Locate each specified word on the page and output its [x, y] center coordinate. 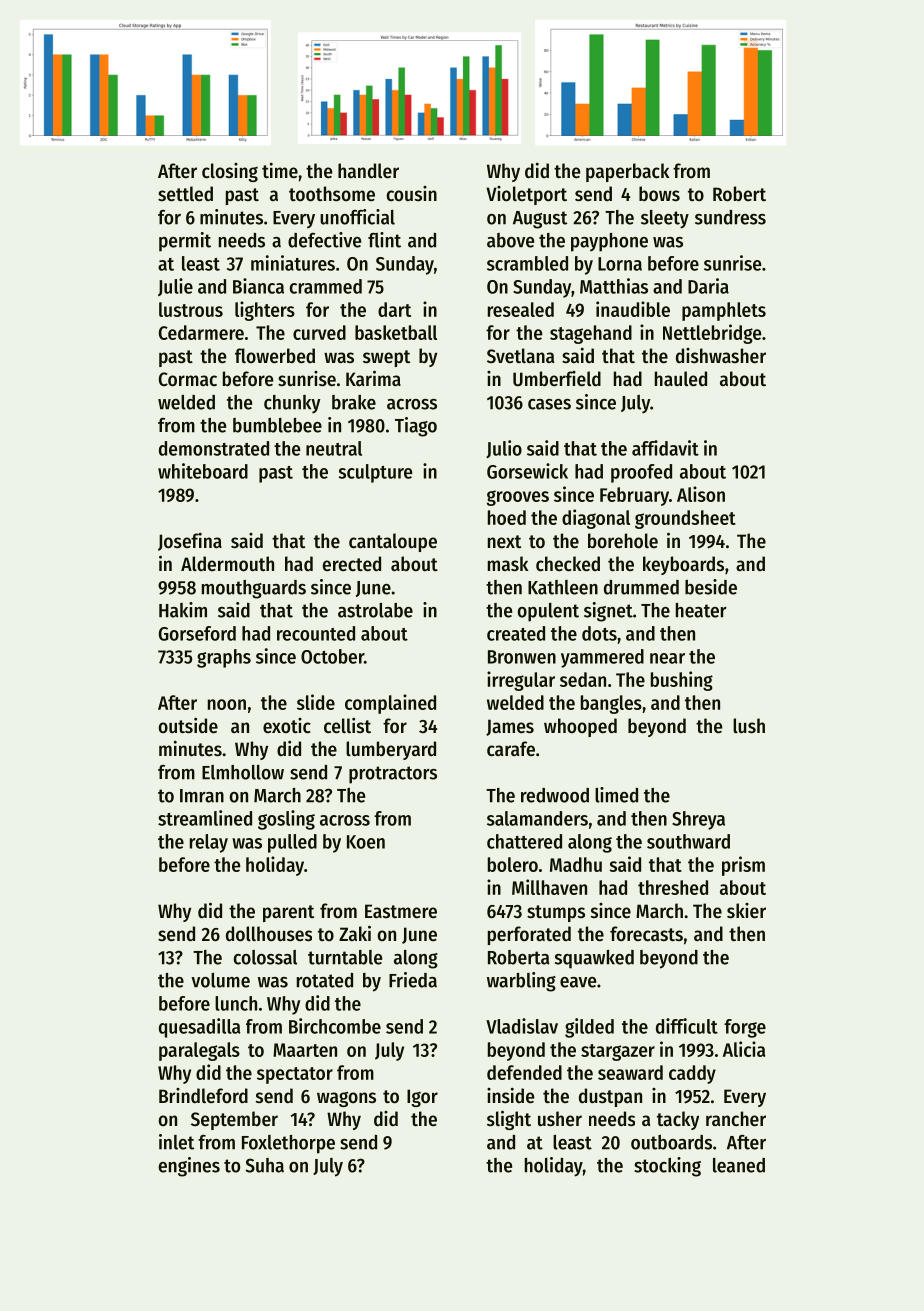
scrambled [527, 263]
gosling [286, 820]
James [510, 727]
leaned [739, 1165]
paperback [627, 172]
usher [560, 1119]
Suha [264, 1165]
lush [749, 726]
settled [185, 194]
